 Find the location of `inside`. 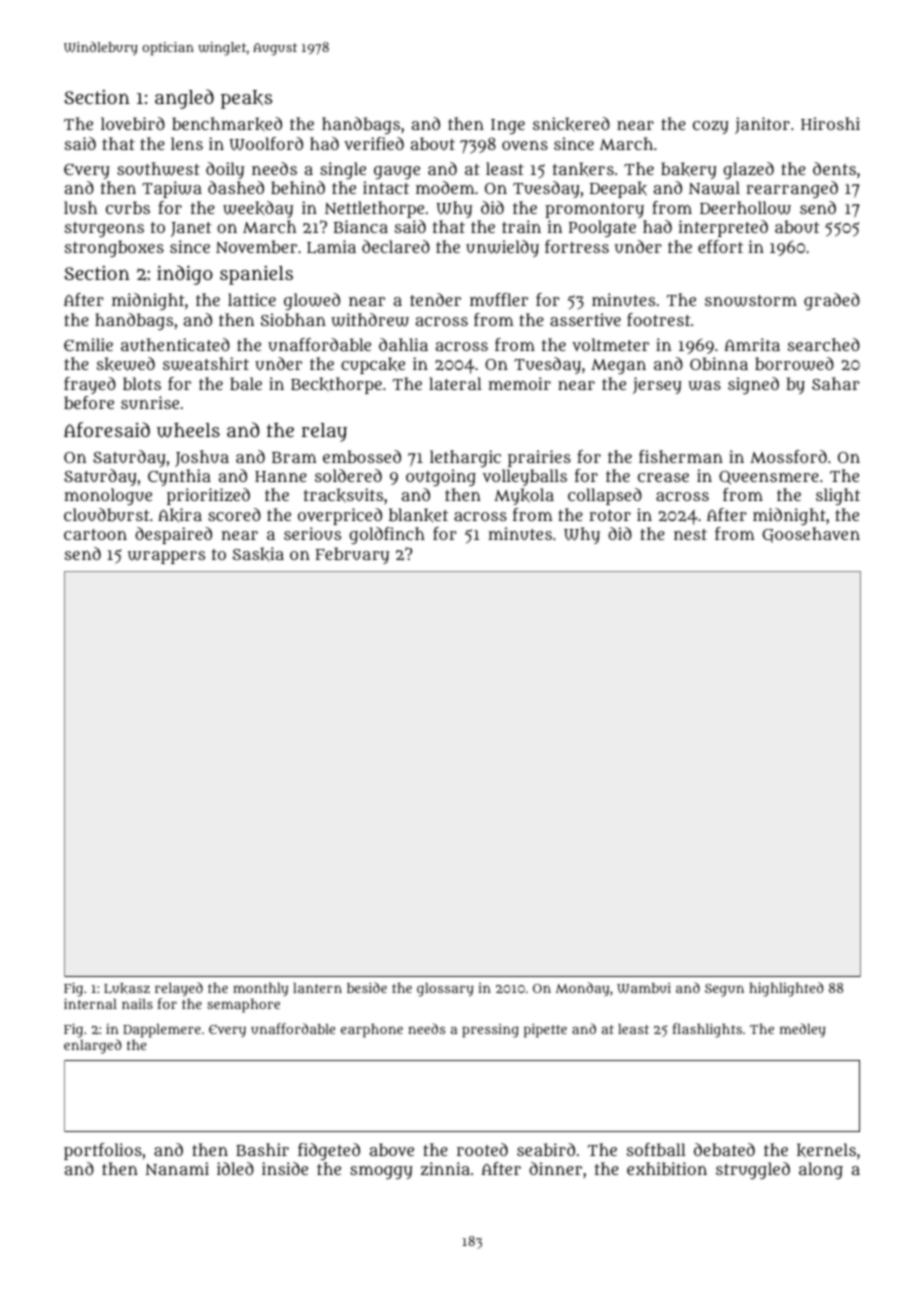

inside is located at coordinates (285, 1168).
